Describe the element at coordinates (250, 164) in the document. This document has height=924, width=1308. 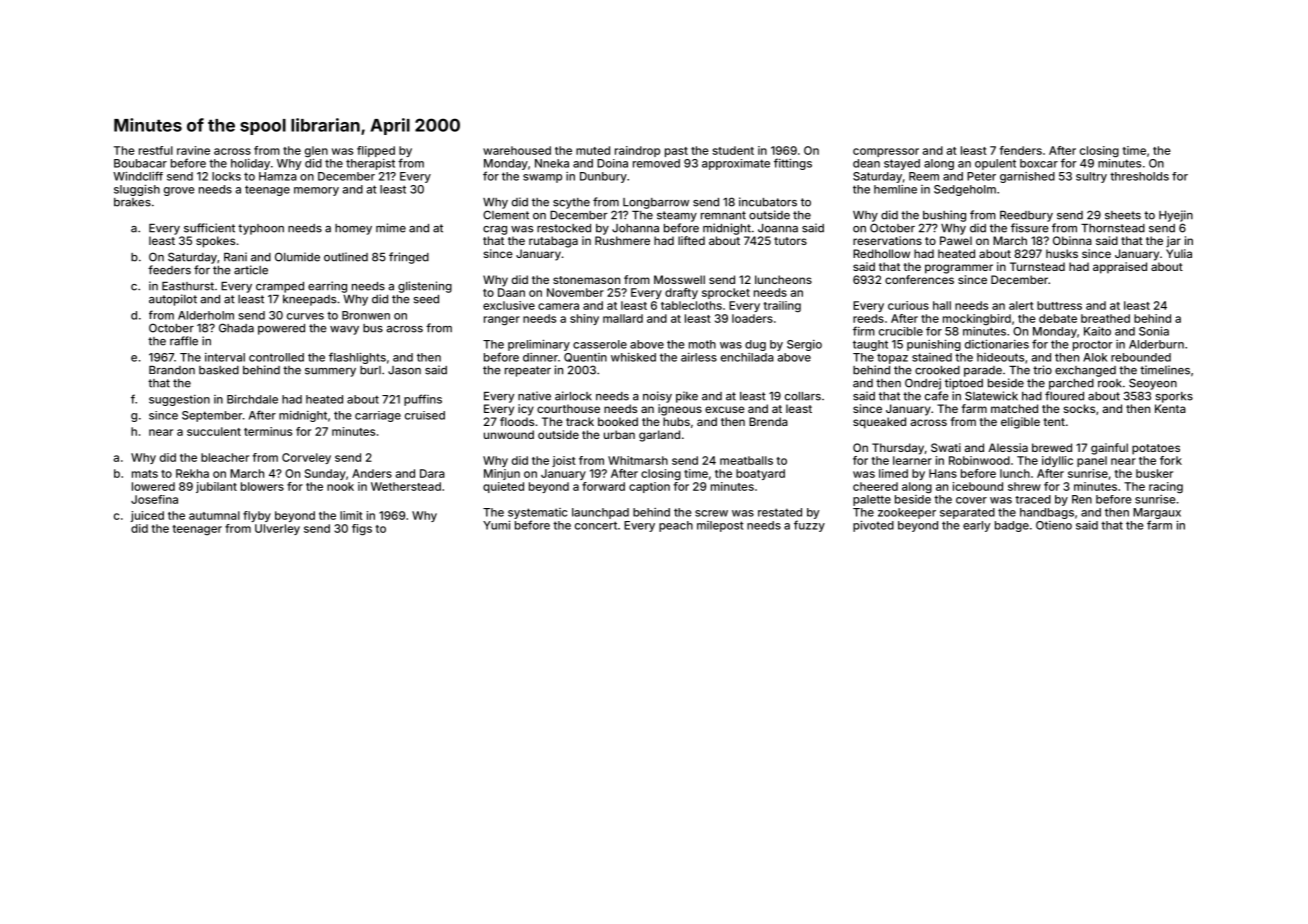
I see `holiday` at that location.
